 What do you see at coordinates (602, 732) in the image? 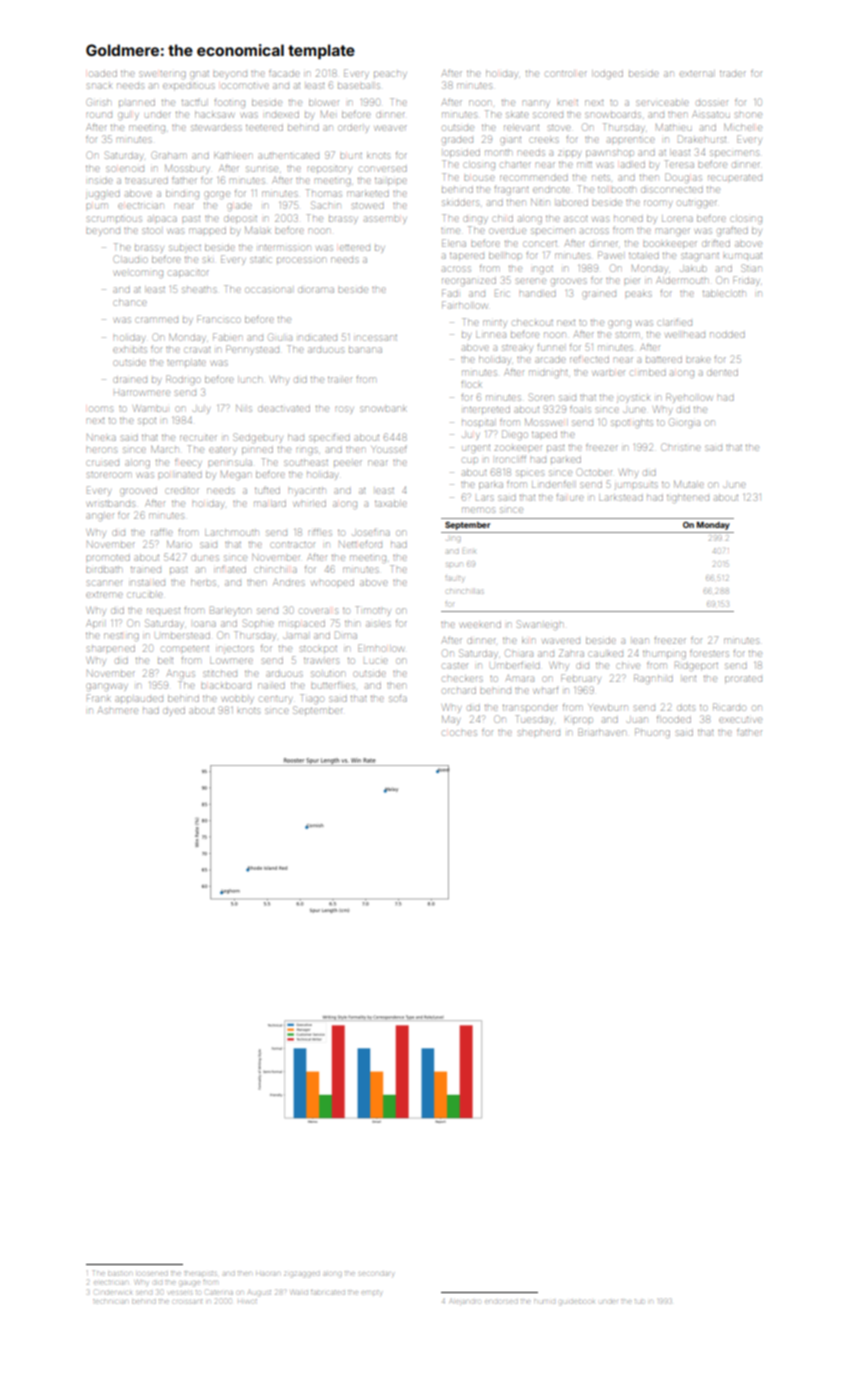
I see `Briarhaven` at bounding box center [602, 732].
